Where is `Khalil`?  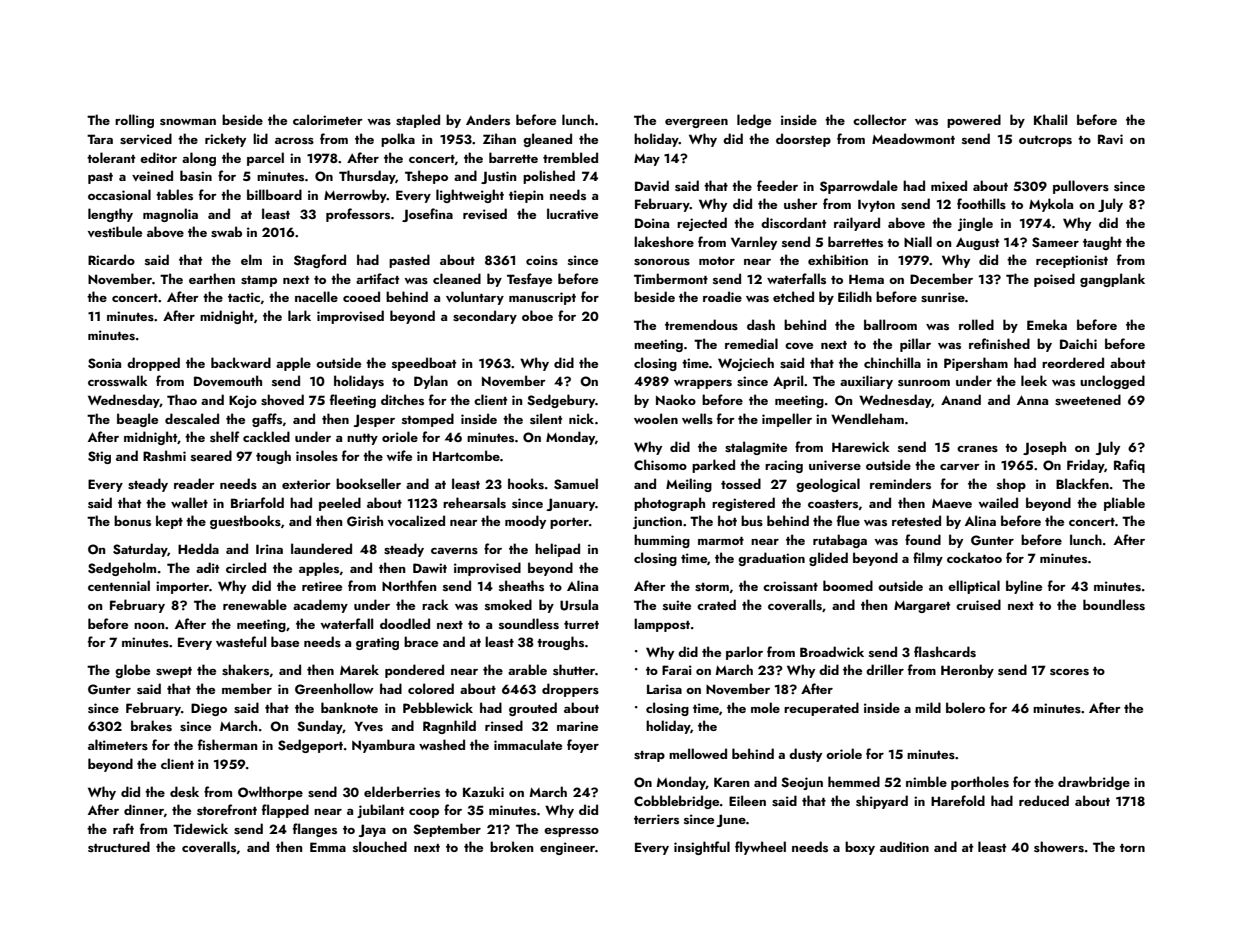 Khalil is located at coordinates (1050, 119).
